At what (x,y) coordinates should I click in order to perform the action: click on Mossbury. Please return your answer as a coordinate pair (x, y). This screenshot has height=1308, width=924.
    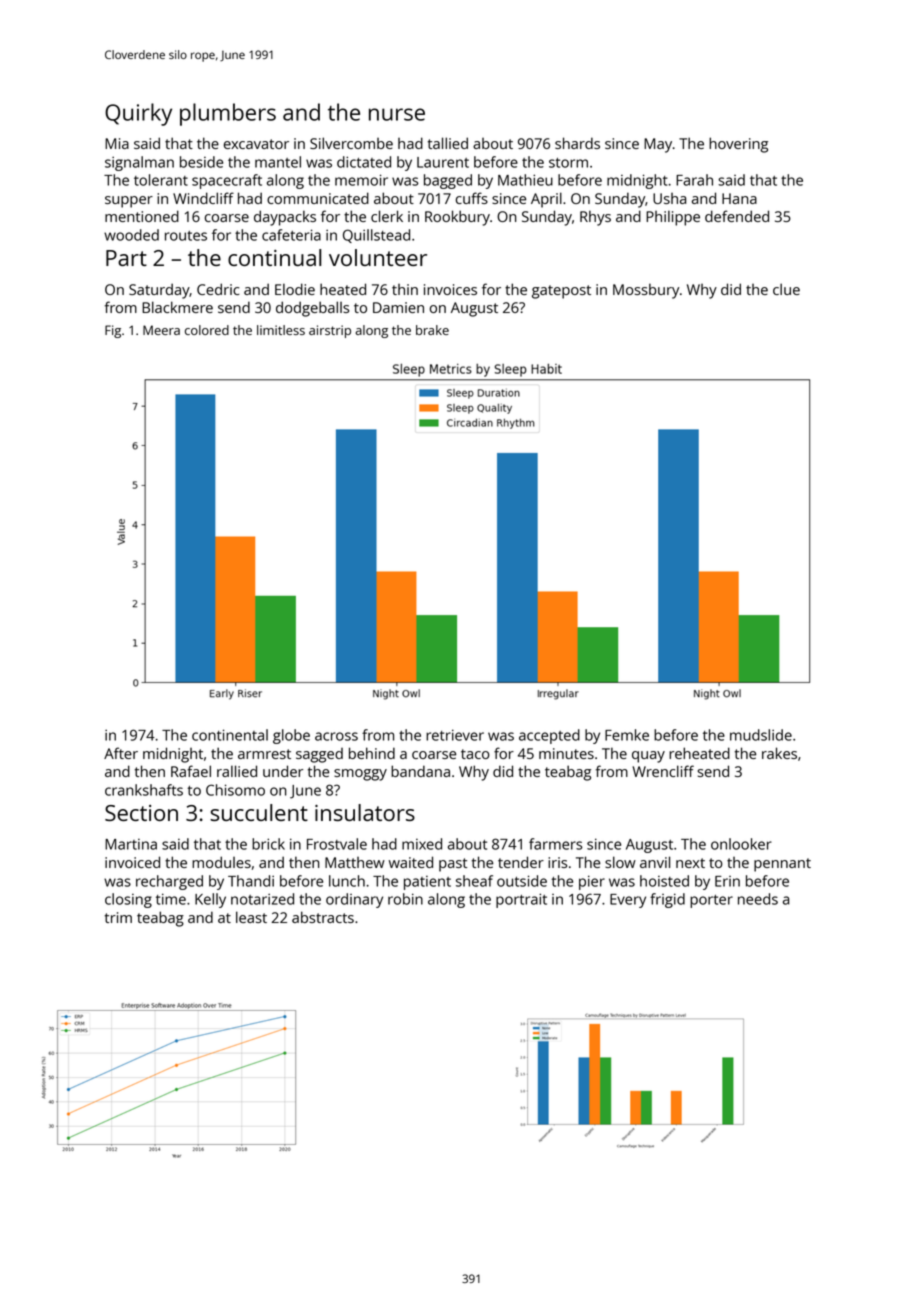
    Looking at the image, I should click on (646, 291).
